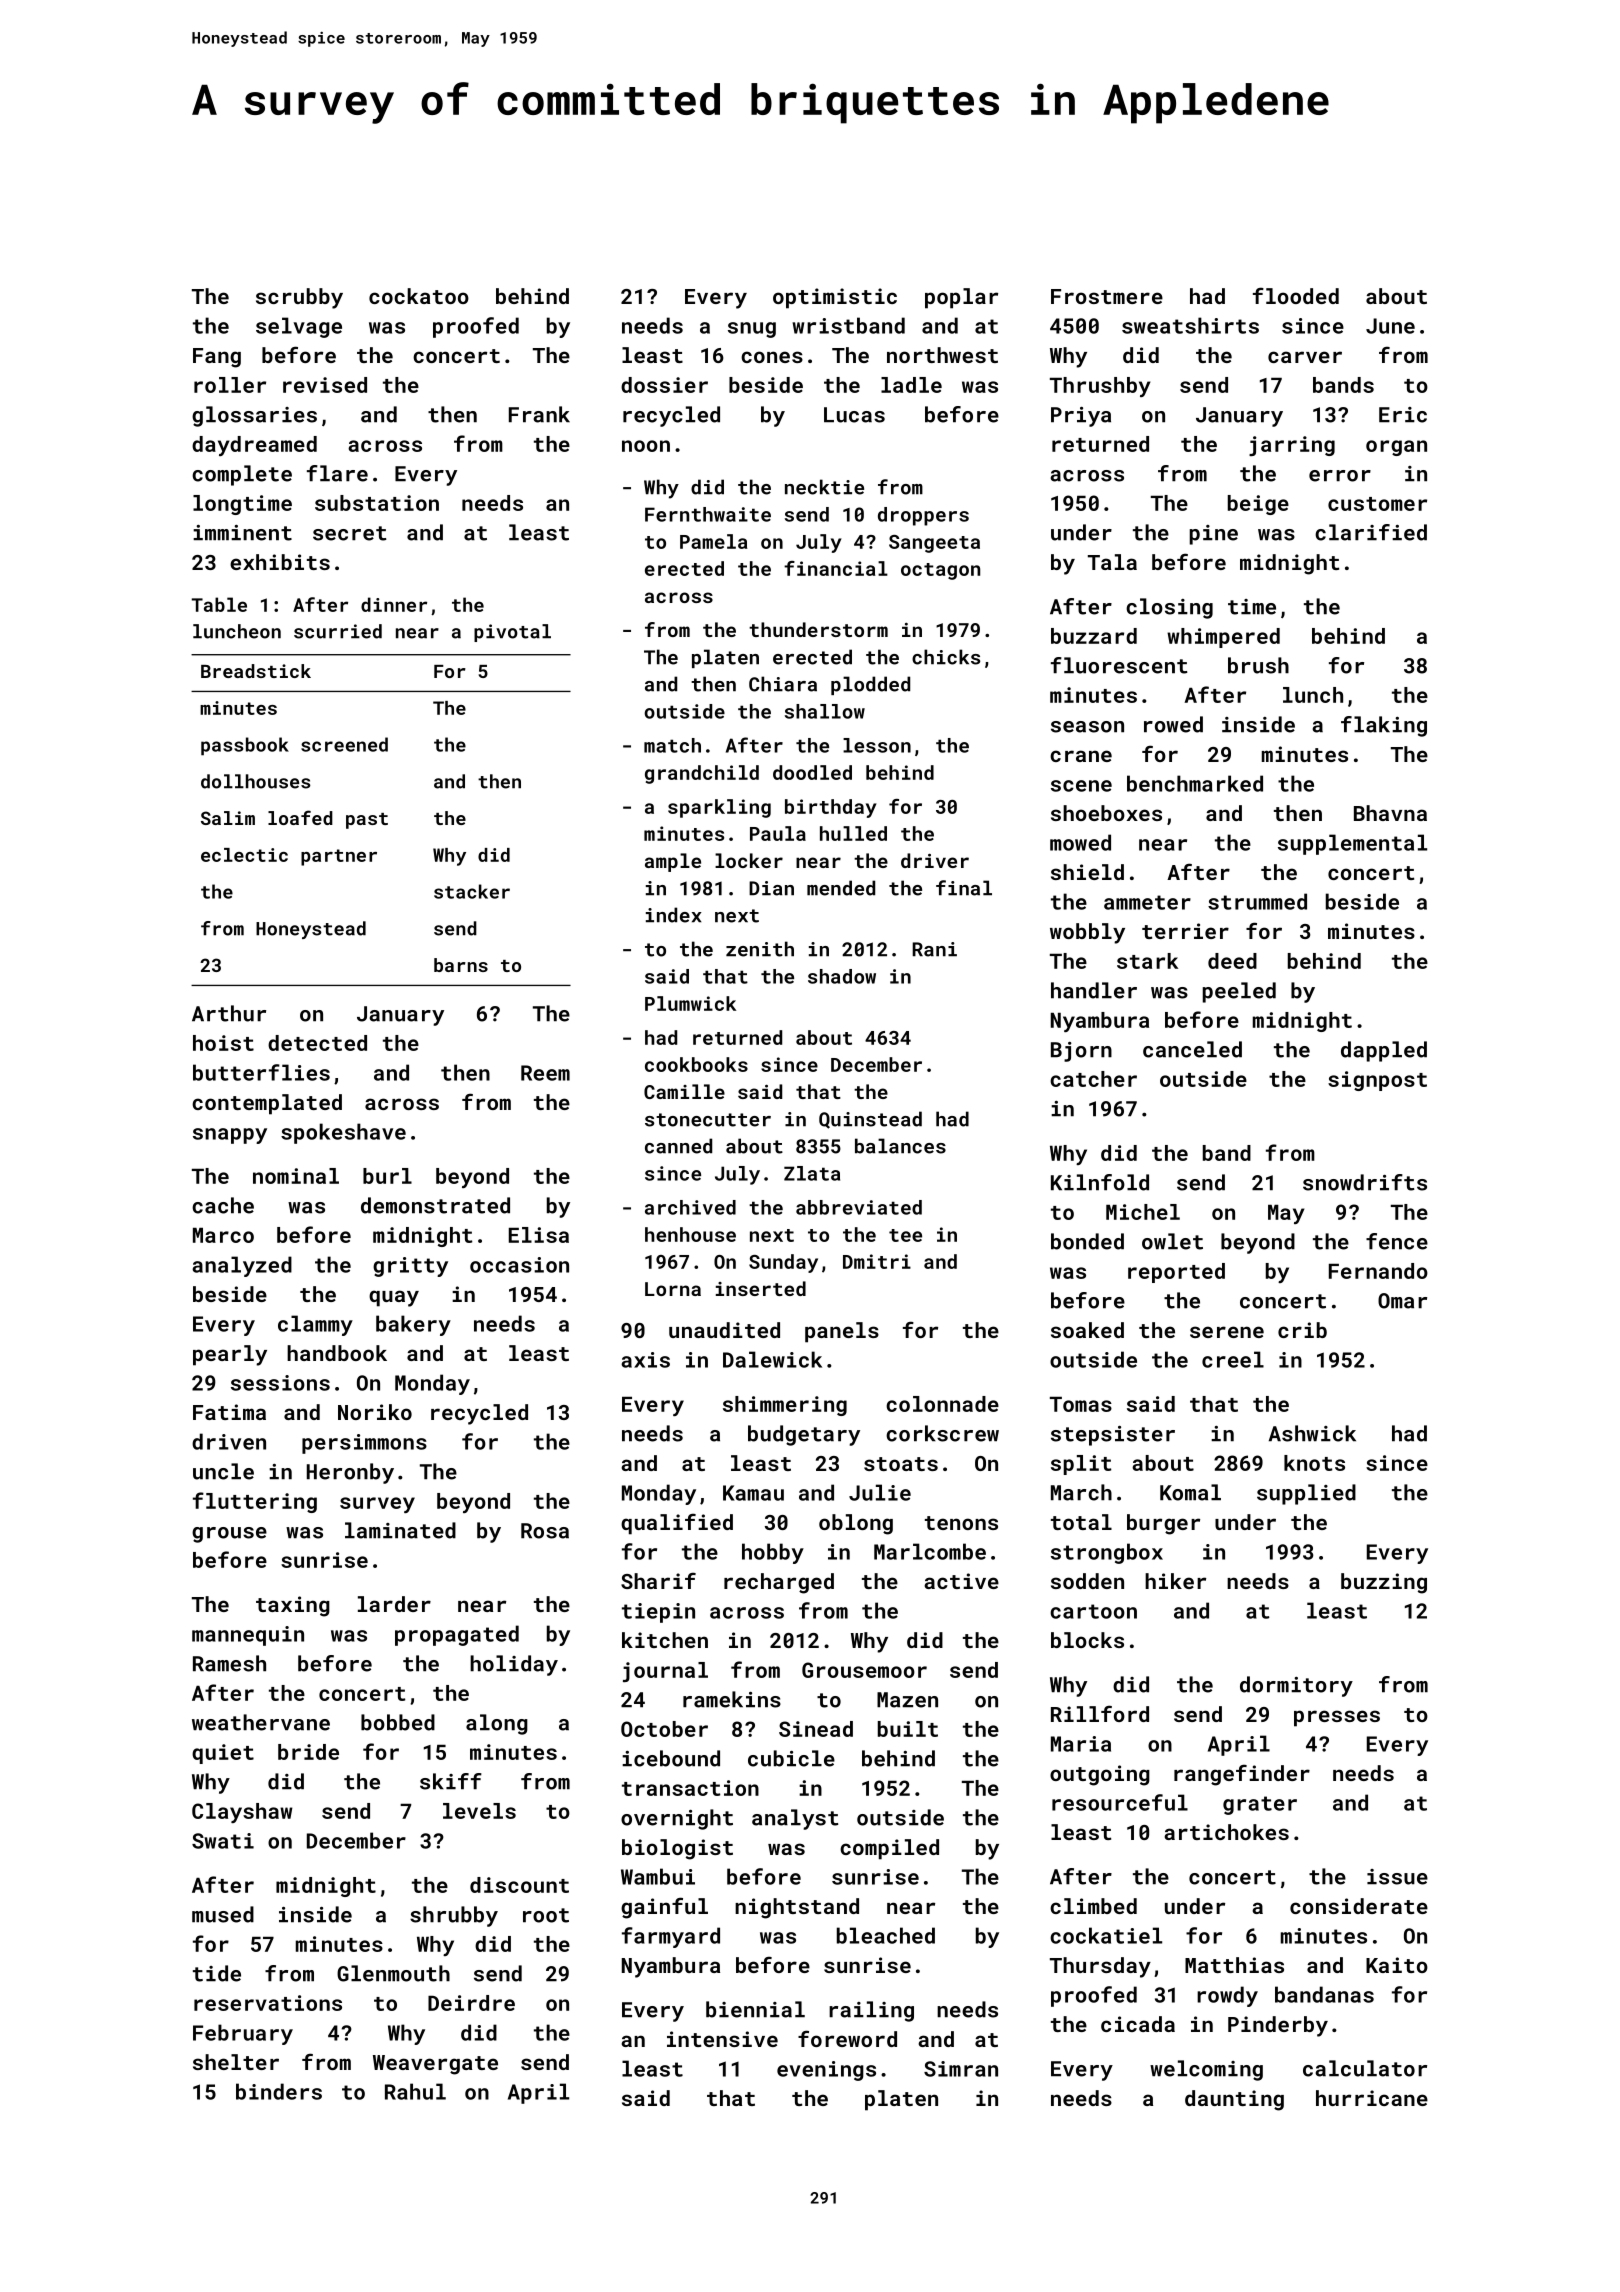 The height and width of the screenshot is (2292, 1620). I want to click on barns, so click(461, 965).
